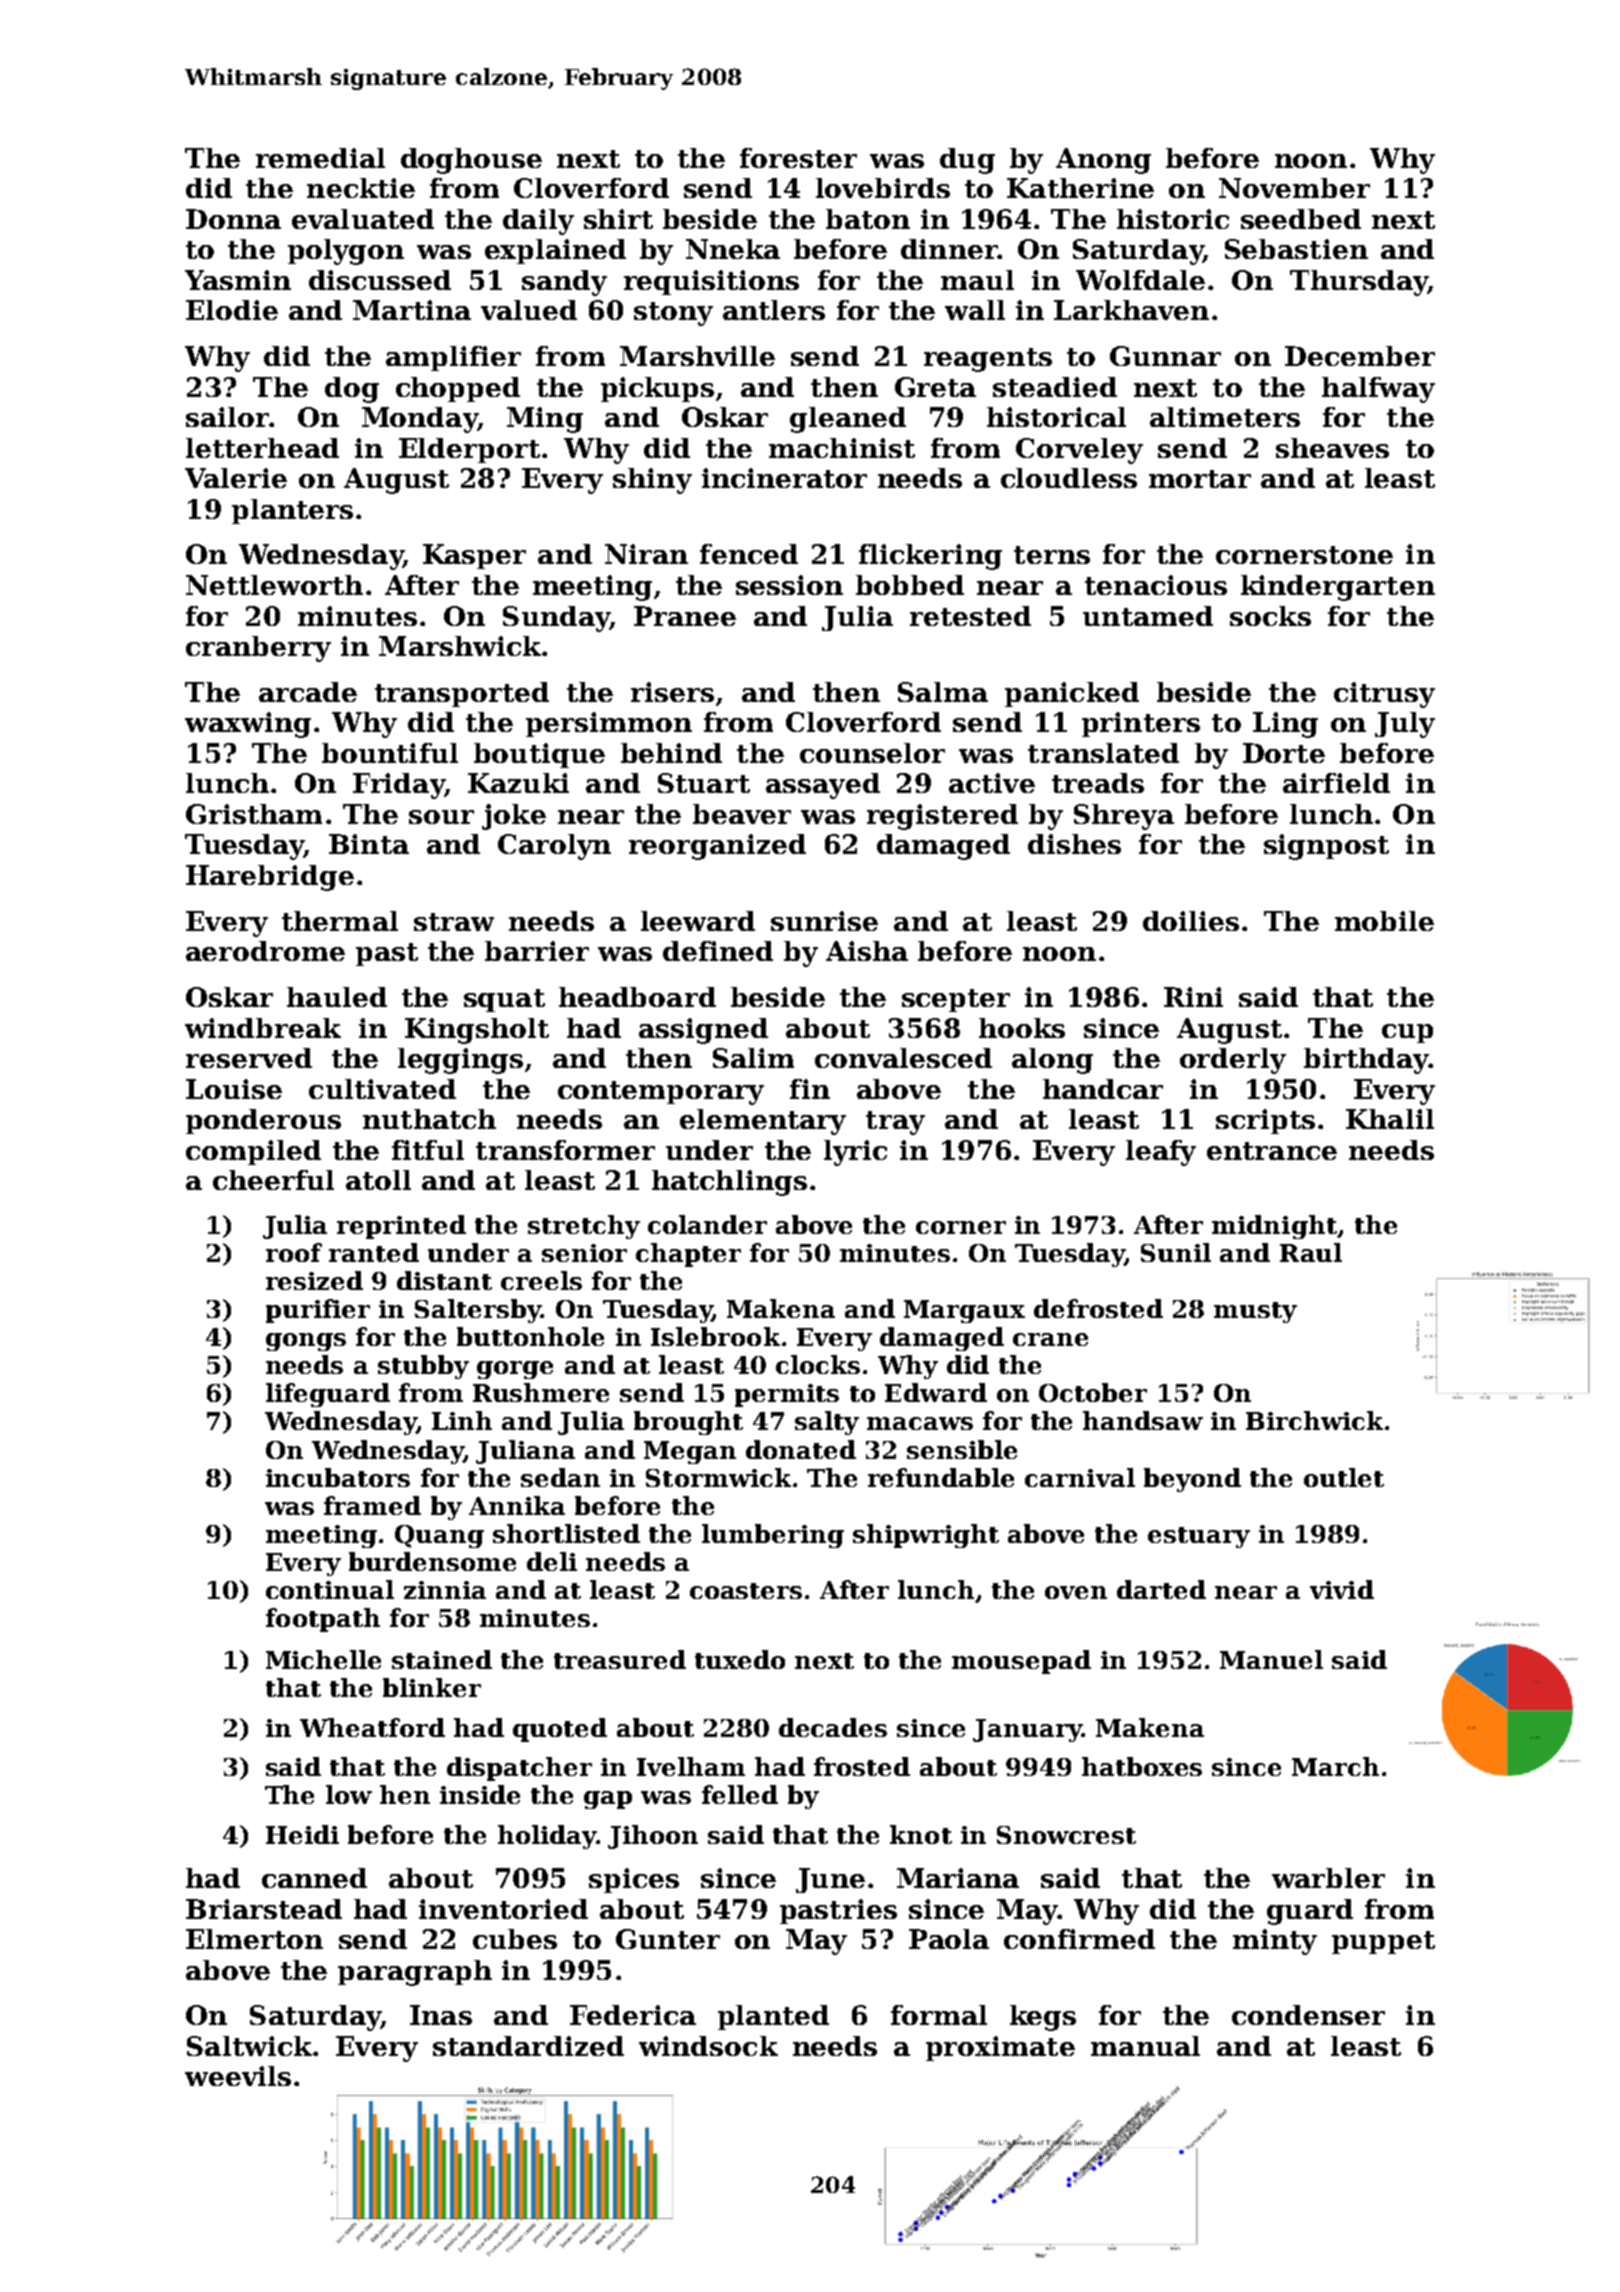 This page has width=1620, height=2292. What do you see at coordinates (254, 1939) in the page?
I see `Elmerton` at bounding box center [254, 1939].
